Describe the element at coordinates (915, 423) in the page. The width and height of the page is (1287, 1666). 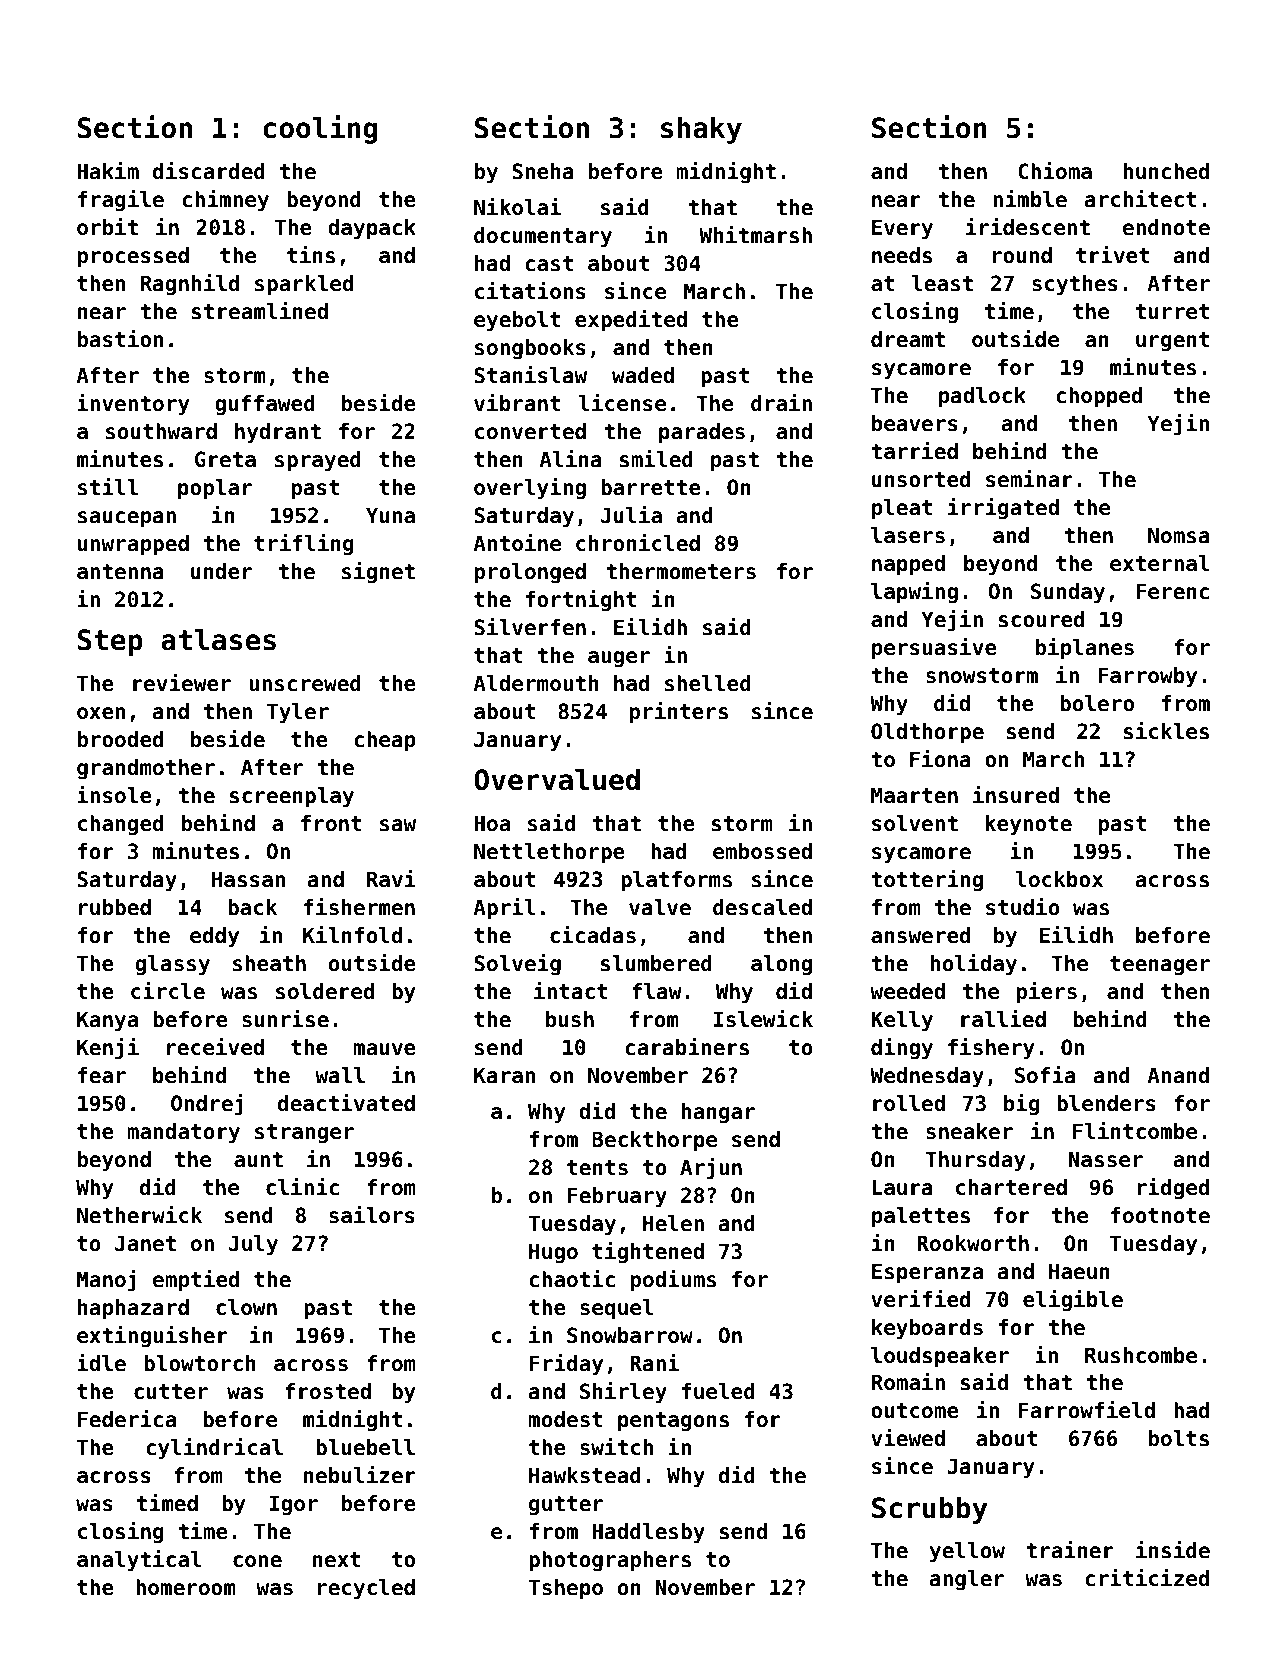
I see `beavers` at that location.
